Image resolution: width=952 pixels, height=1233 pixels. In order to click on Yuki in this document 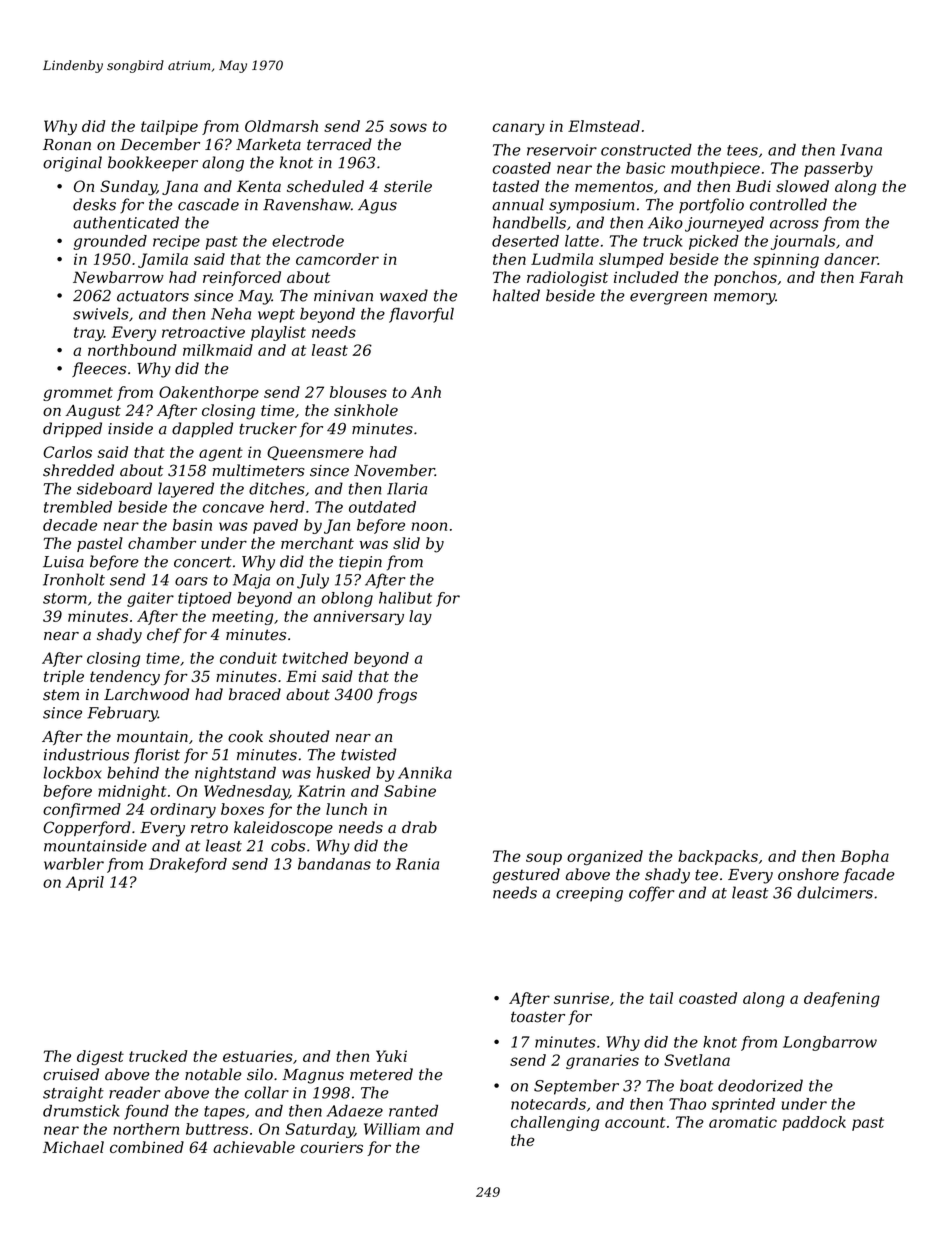, I will do `click(391, 1056)`.
